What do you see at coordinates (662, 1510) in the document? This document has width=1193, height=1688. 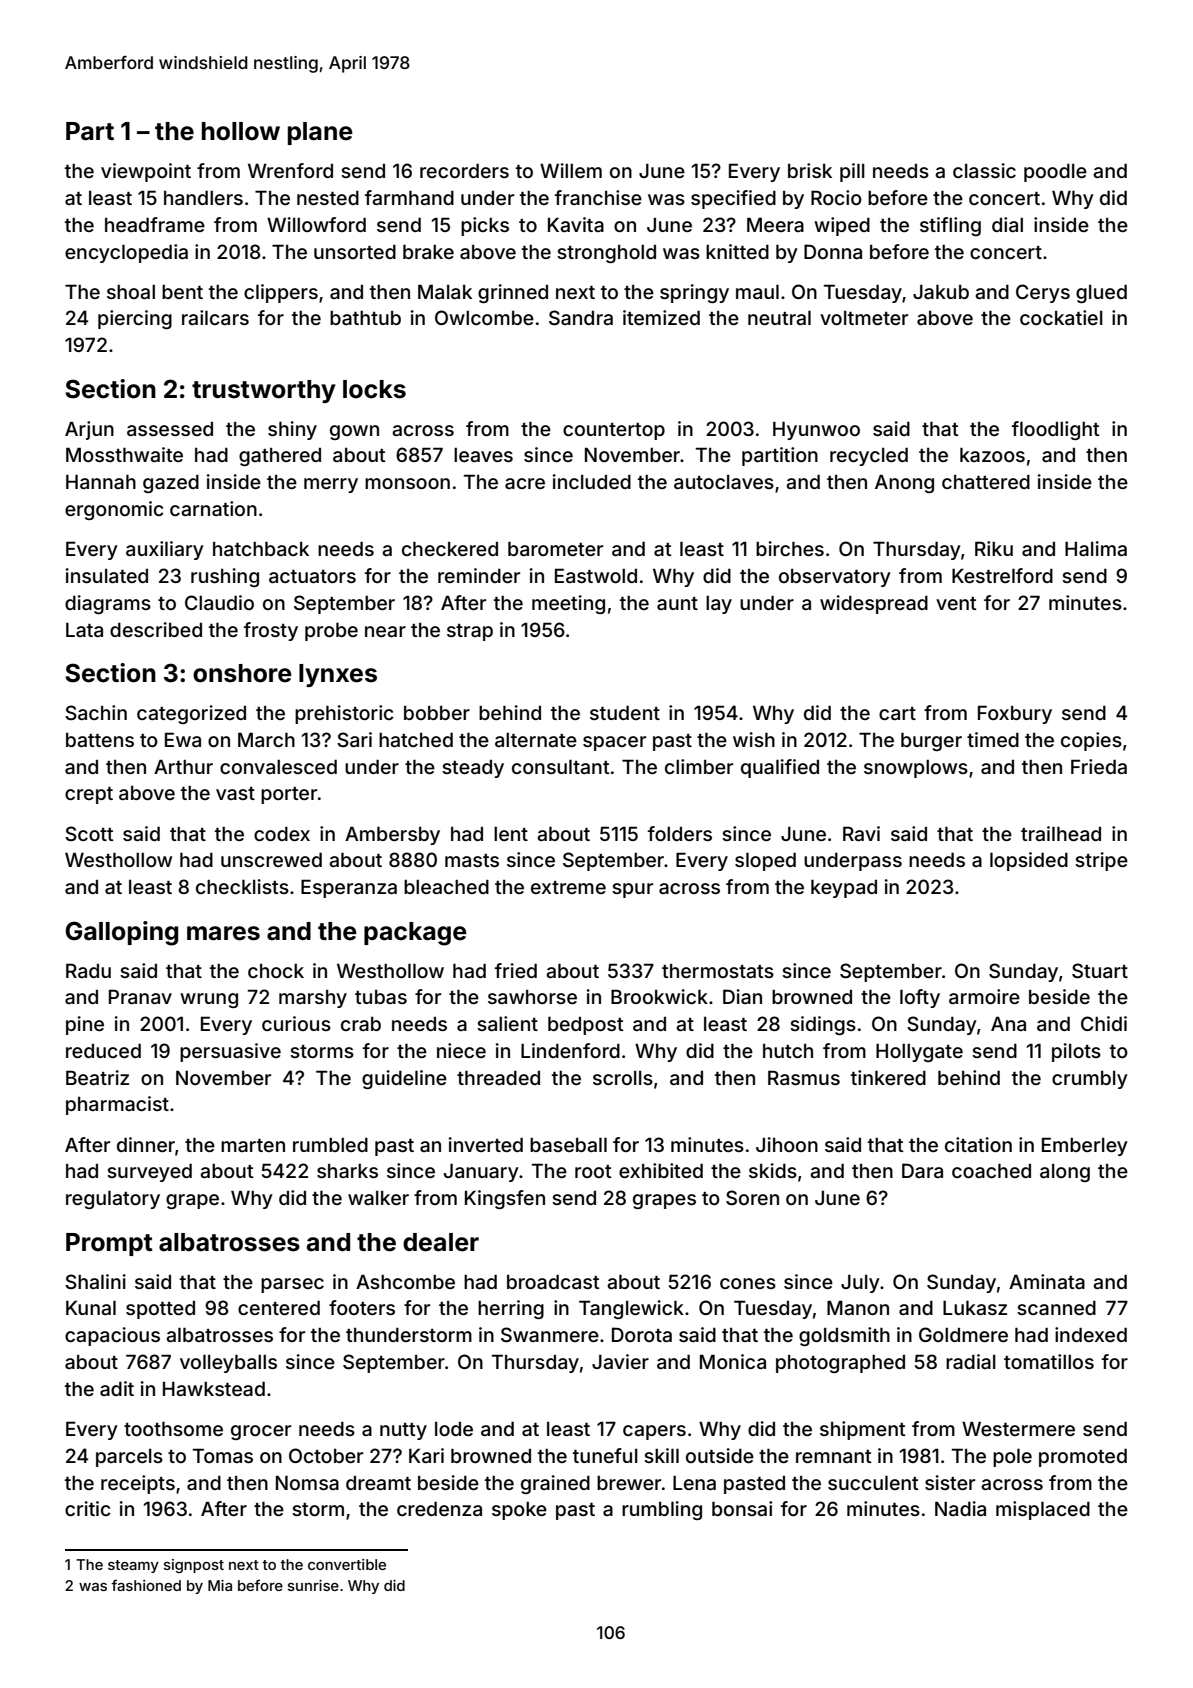 I see `rumbling` at bounding box center [662, 1510].
